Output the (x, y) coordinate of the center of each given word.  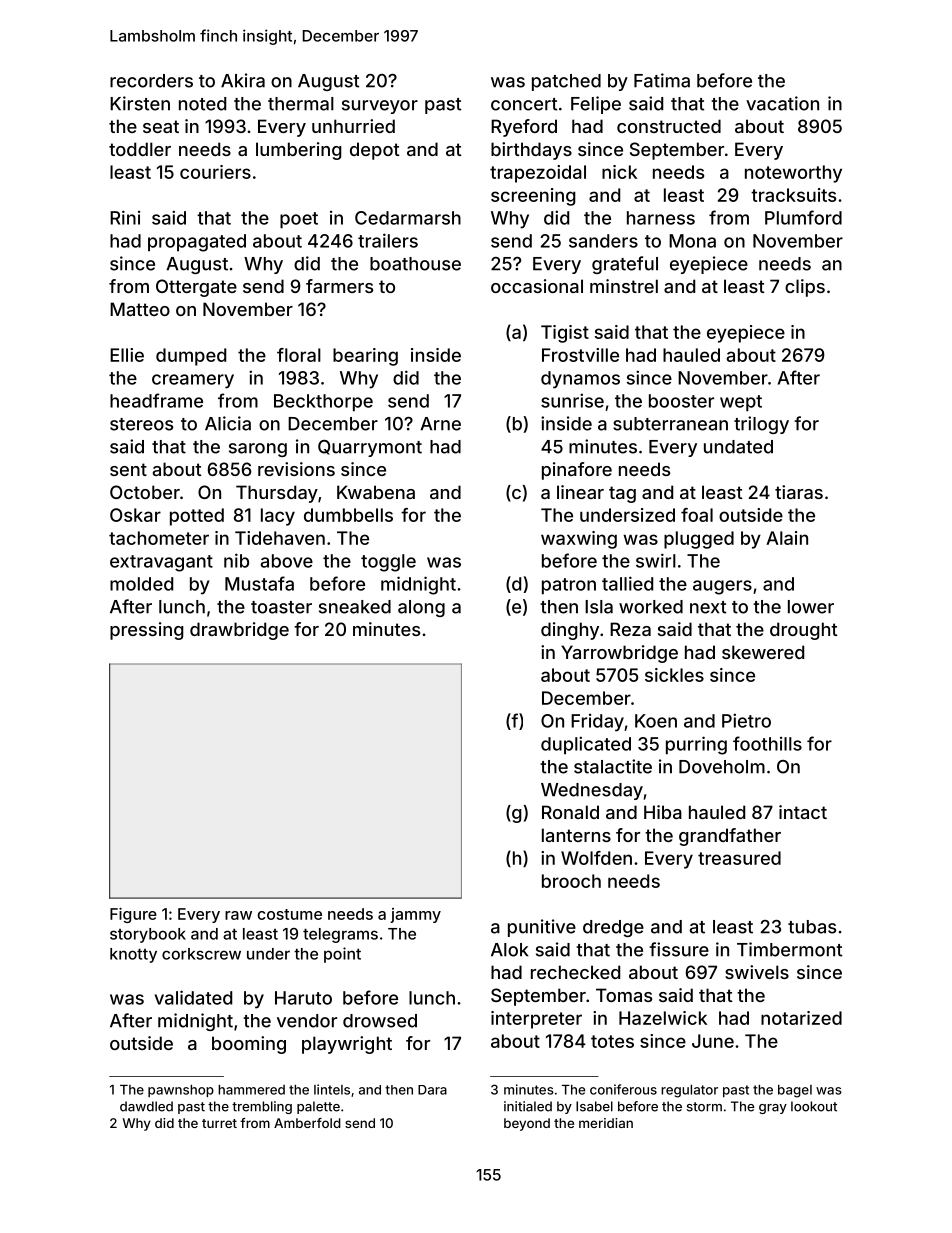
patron (569, 586)
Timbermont (789, 949)
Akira (243, 80)
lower (811, 607)
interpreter (536, 1020)
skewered (763, 652)
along (421, 608)
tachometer (159, 538)
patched (566, 82)
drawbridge (239, 631)
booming (249, 1045)
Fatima (662, 80)
